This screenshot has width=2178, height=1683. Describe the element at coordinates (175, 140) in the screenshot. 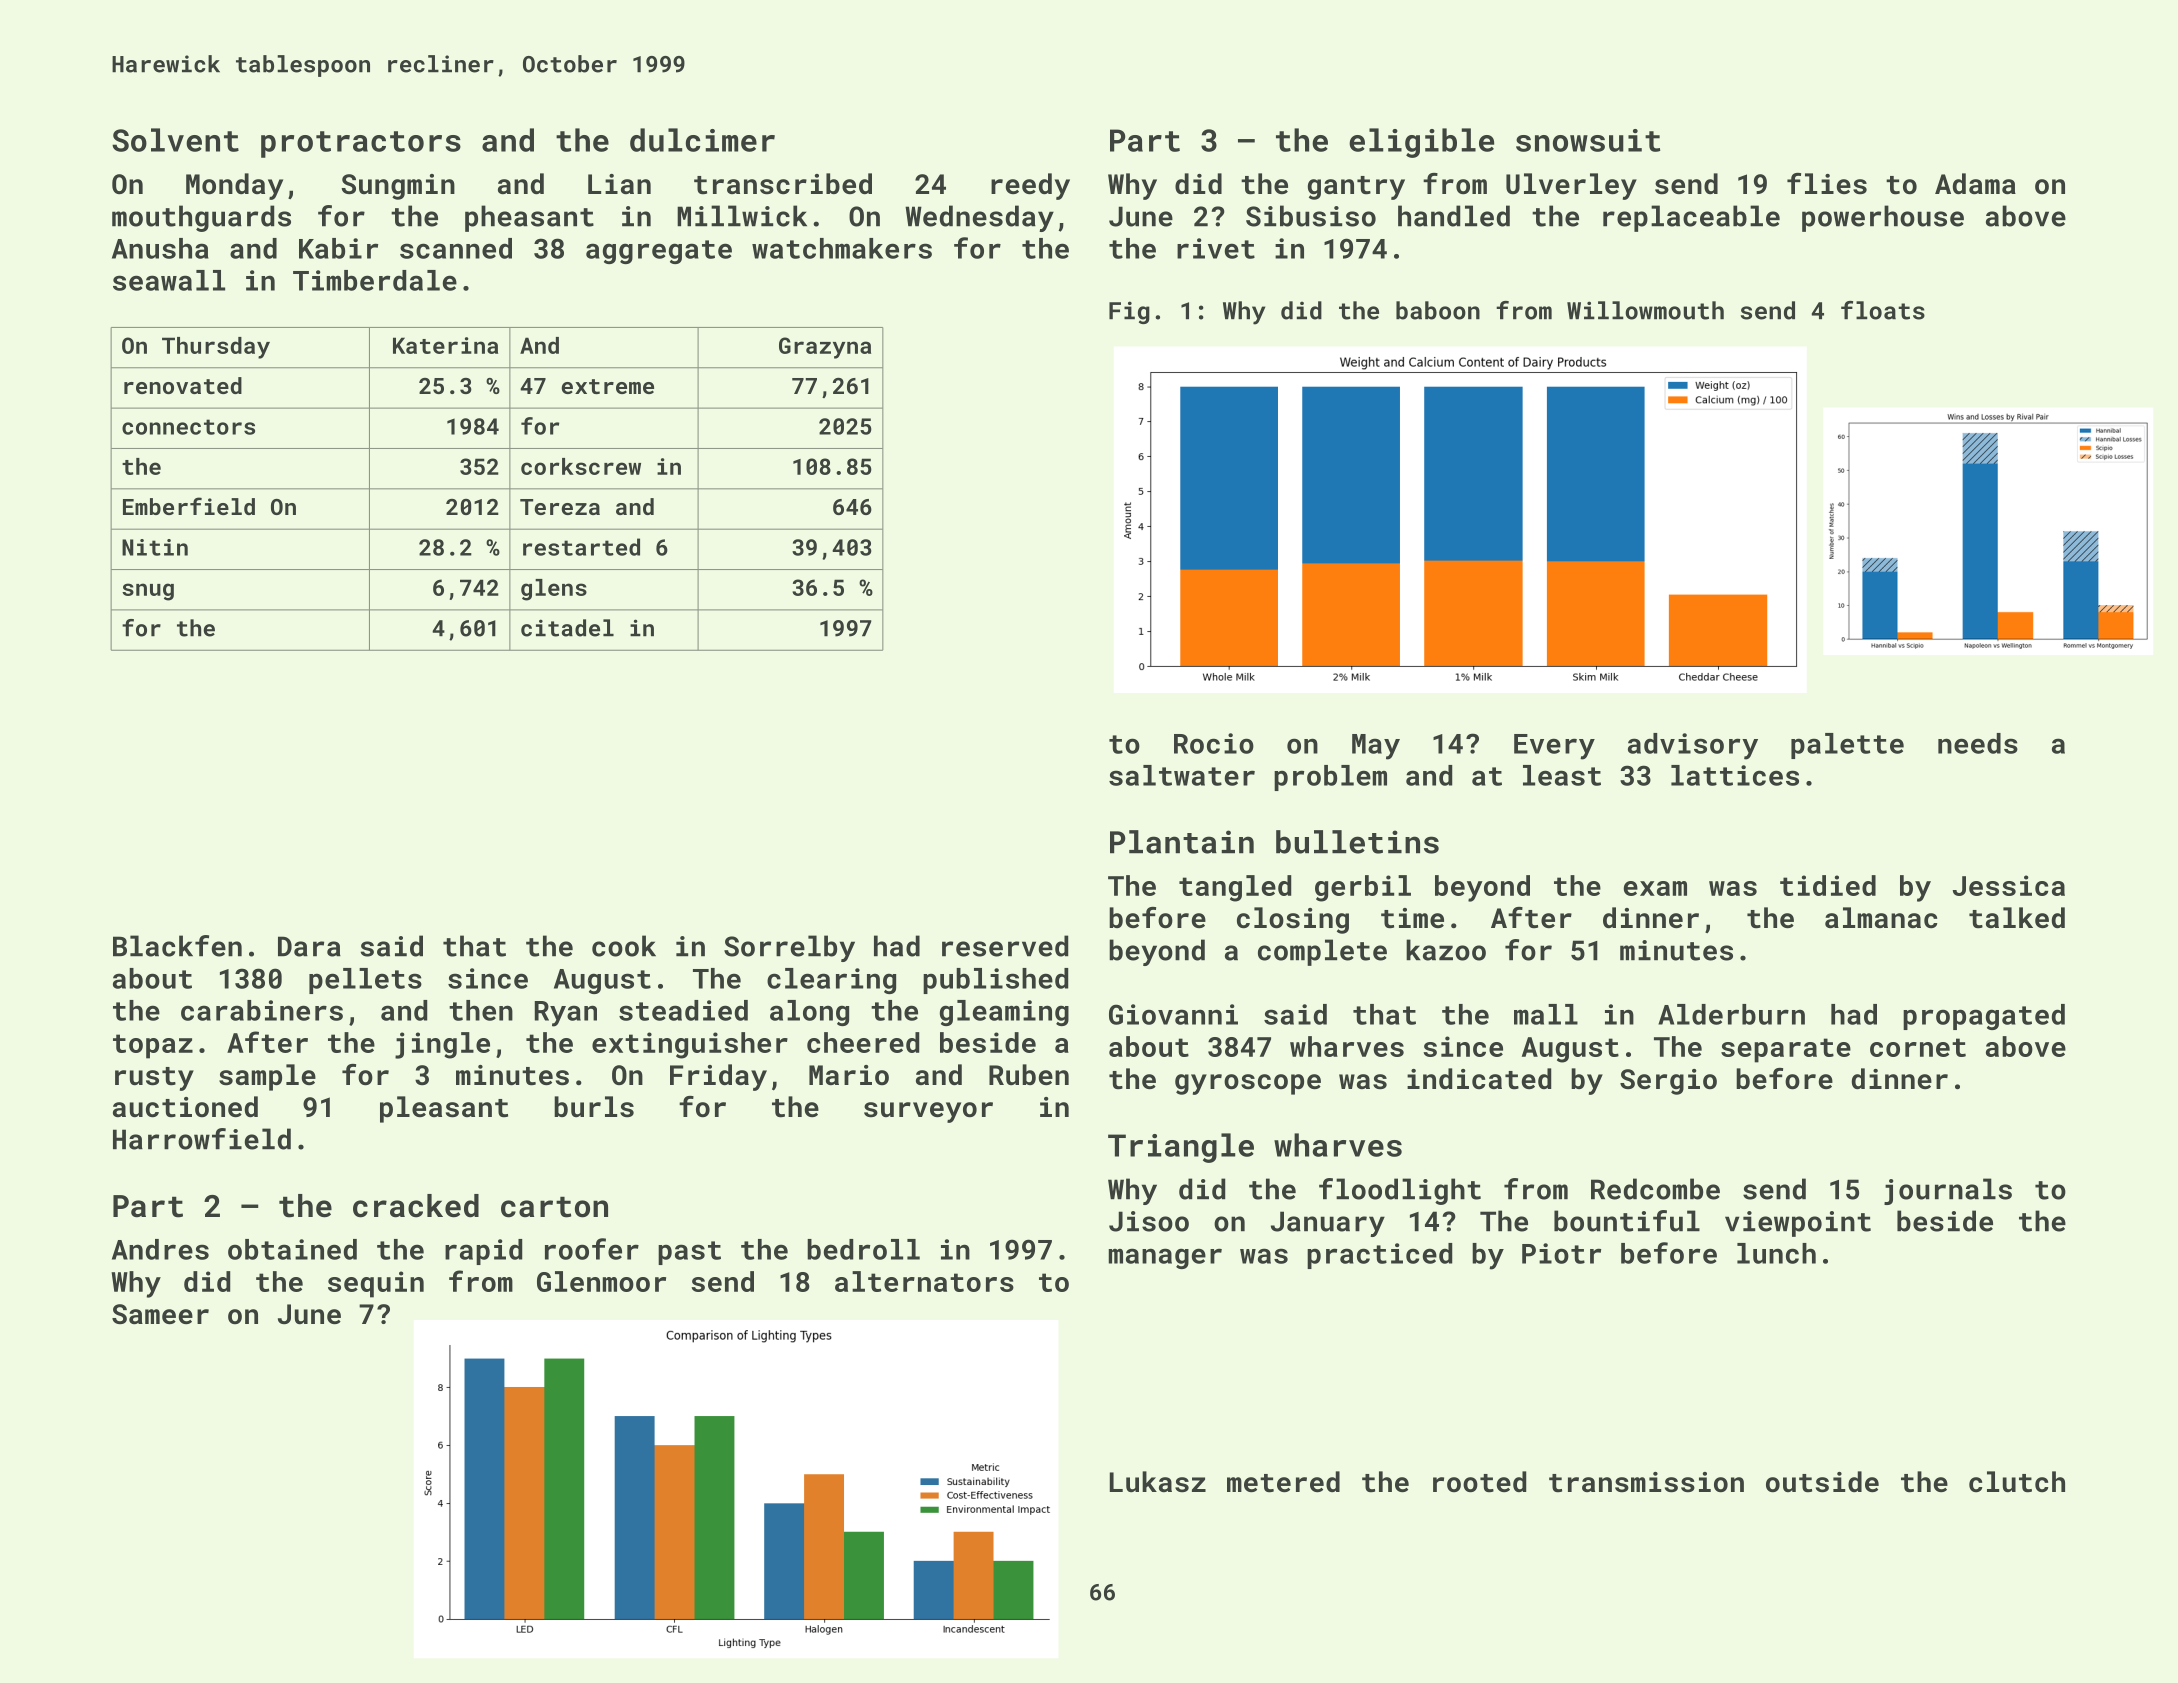

I see `Solvent` at that location.
